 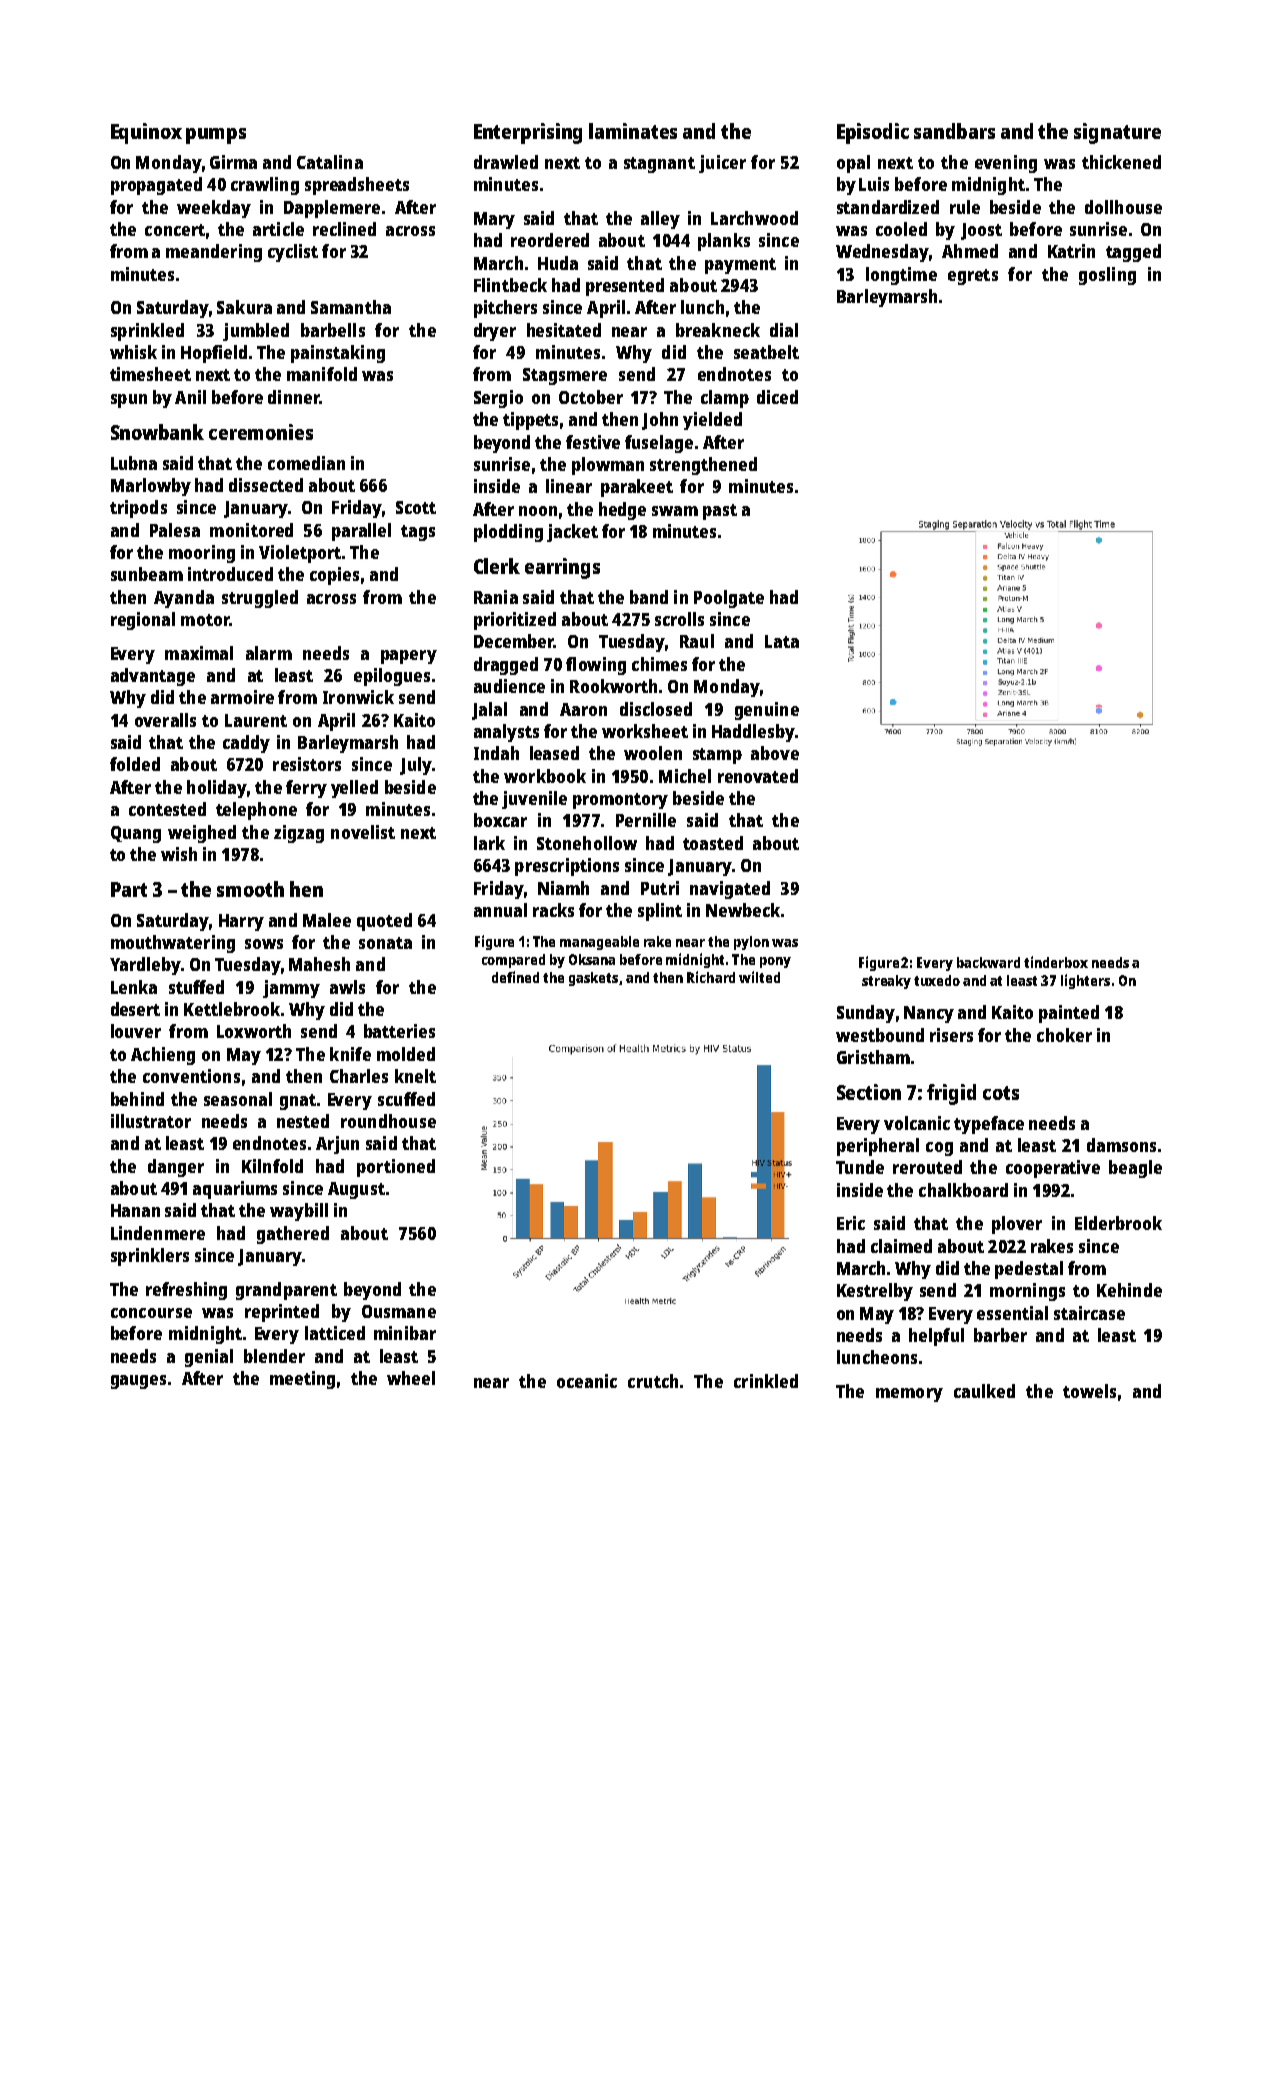 I want to click on plowman, so click(x=608, y=466).
